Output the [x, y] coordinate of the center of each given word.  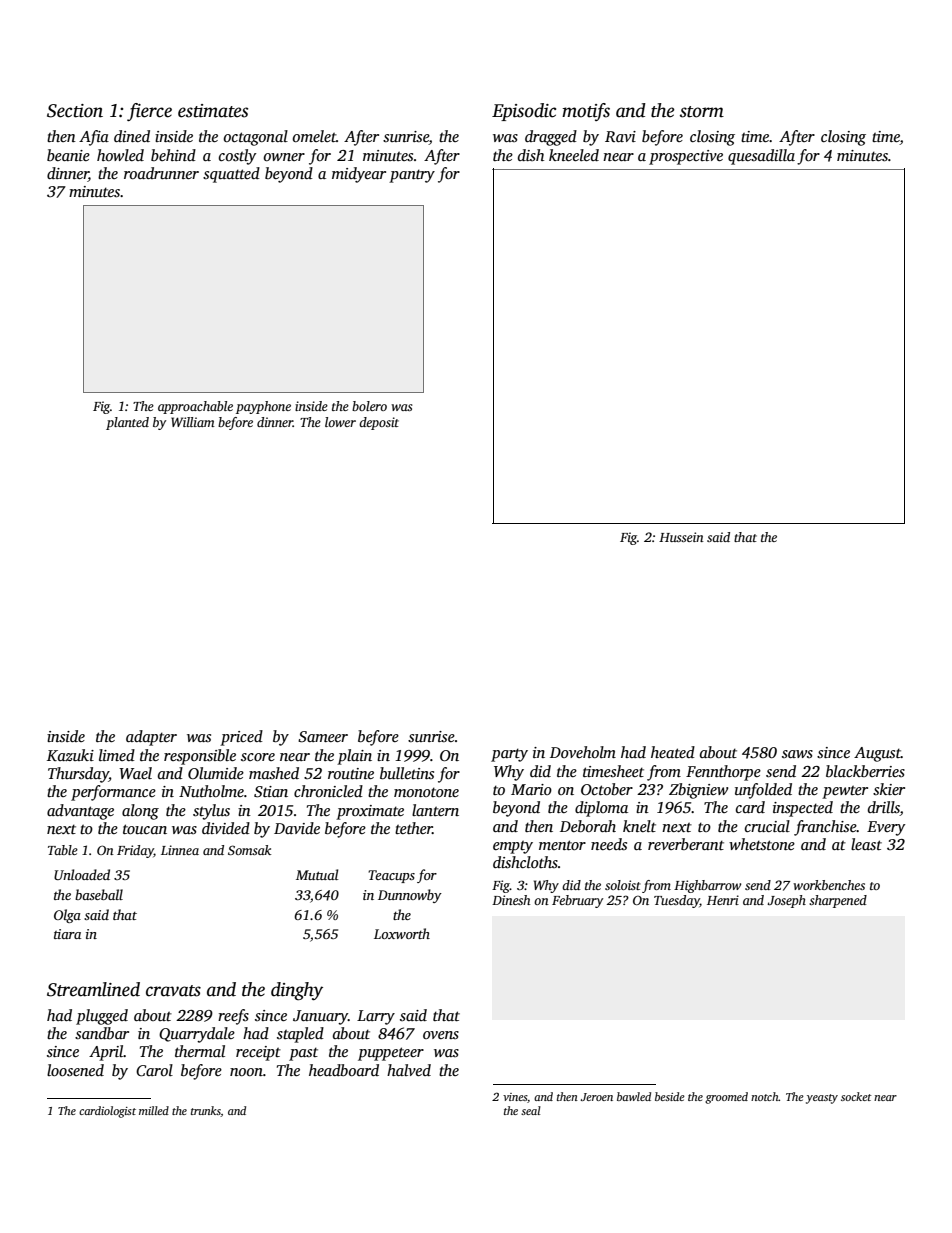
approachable [195, 407]
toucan [145, 829]
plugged [102, 1017]
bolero [369, 406]
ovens [441, 1035]
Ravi [620, 136]
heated [673, 752]
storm [702, 112]
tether [414, 828]
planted [127, 423]
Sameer [323, 737]
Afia [94, 138]
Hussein [681, 537]
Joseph [786, 901]
